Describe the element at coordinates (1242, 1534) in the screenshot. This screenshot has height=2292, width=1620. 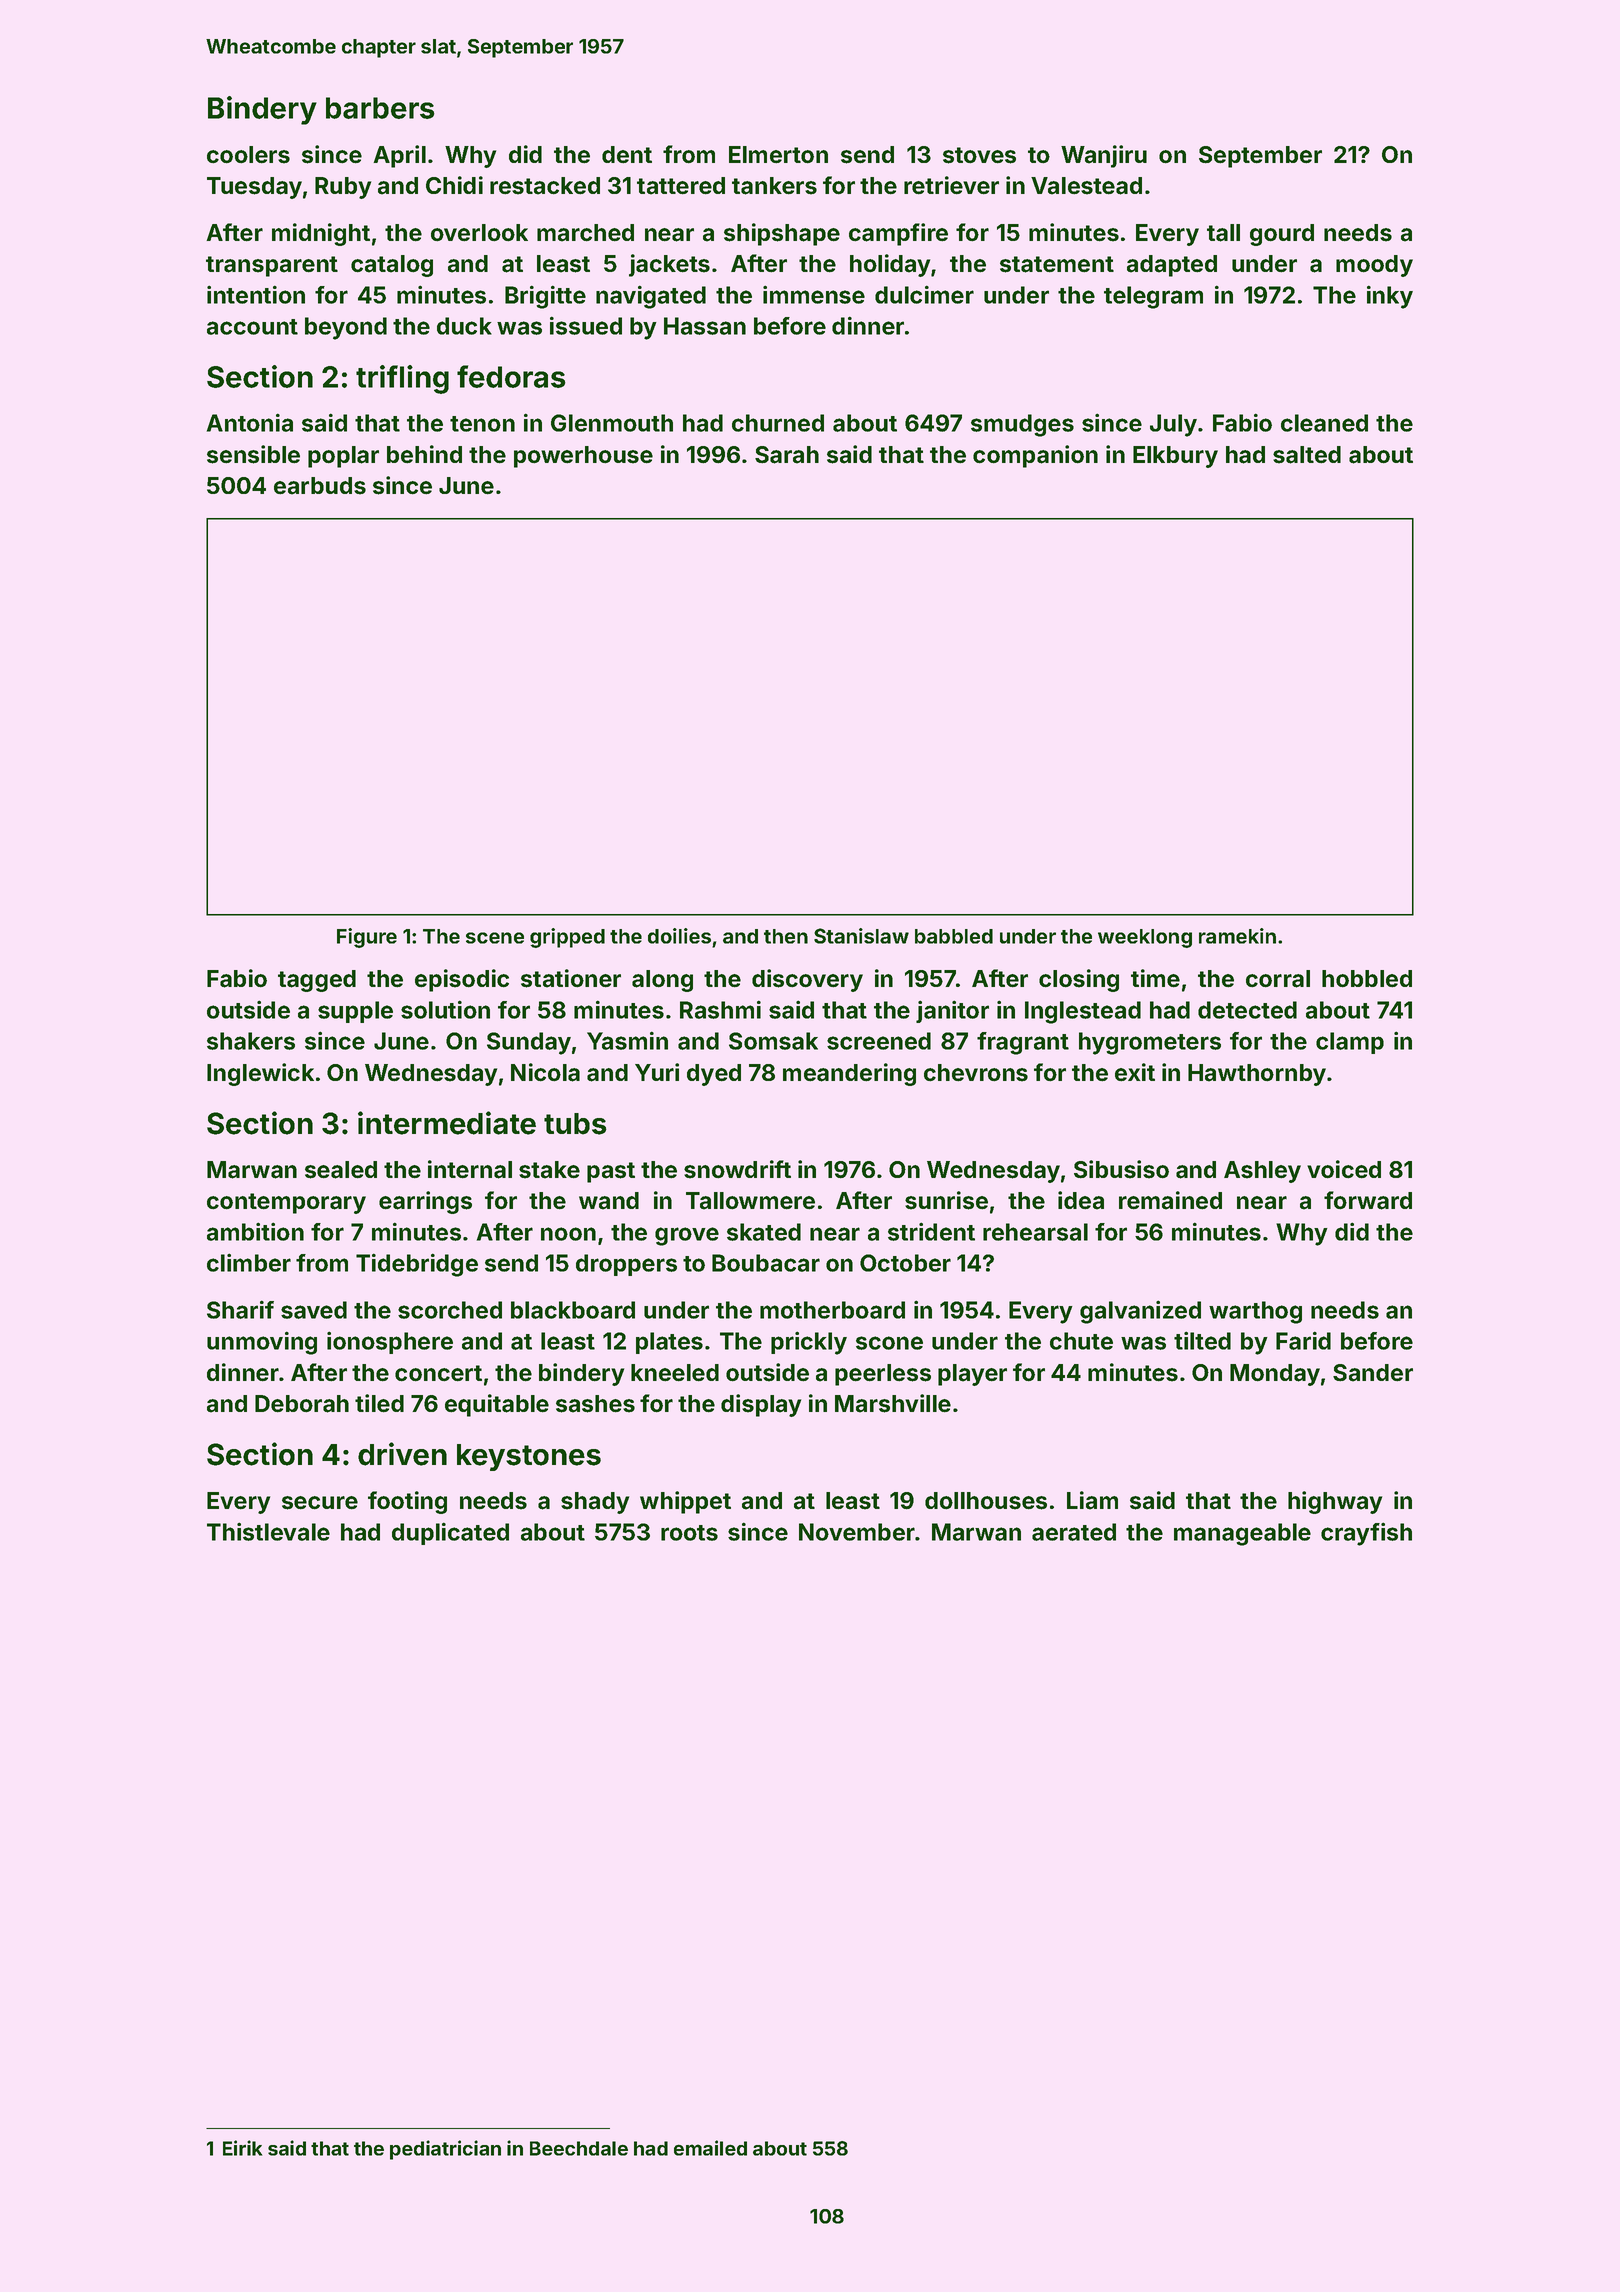
I see `manageable` at that location.
